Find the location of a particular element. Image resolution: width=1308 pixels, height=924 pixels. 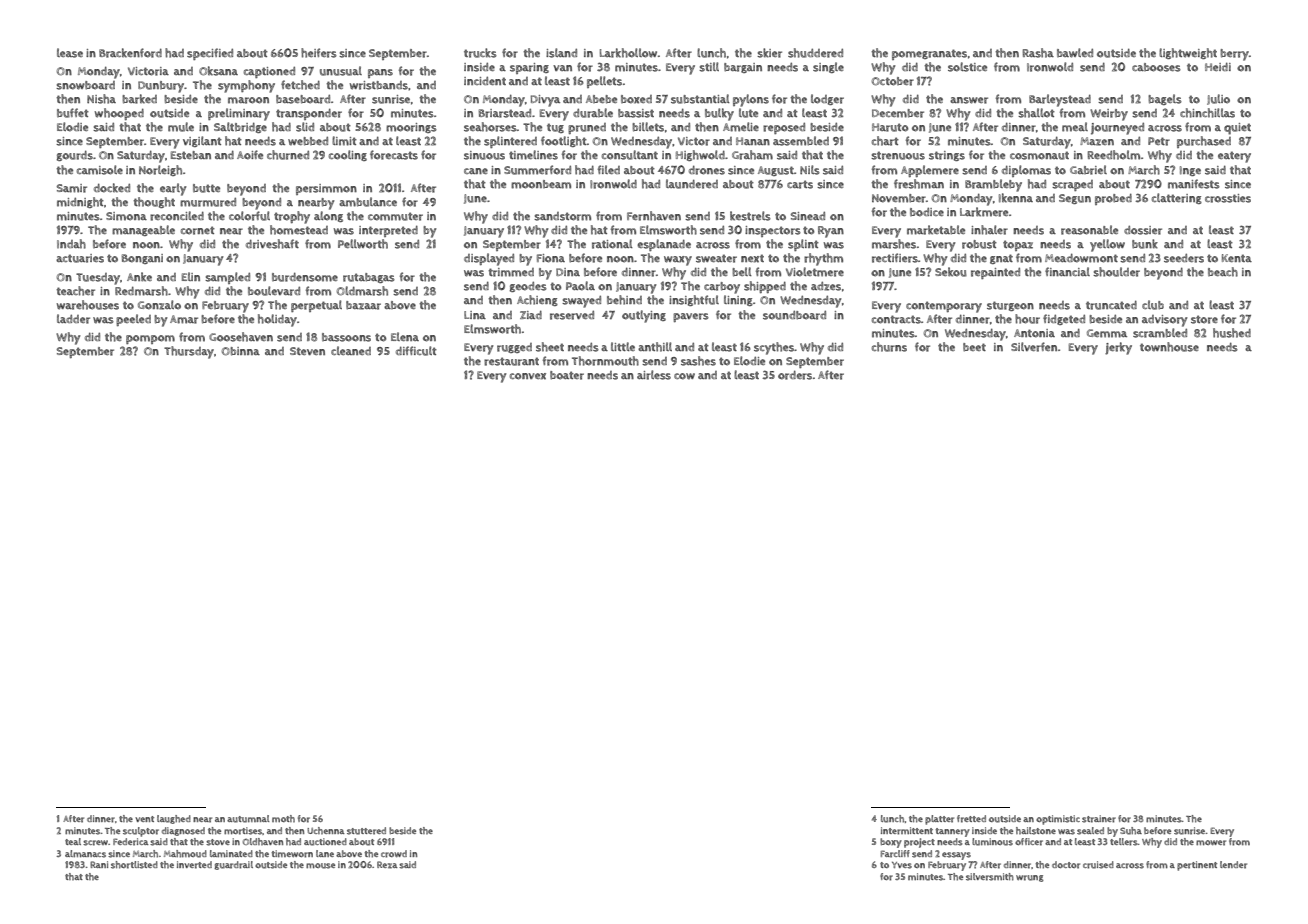

shortlisted is located at coordinates (134, 865).
